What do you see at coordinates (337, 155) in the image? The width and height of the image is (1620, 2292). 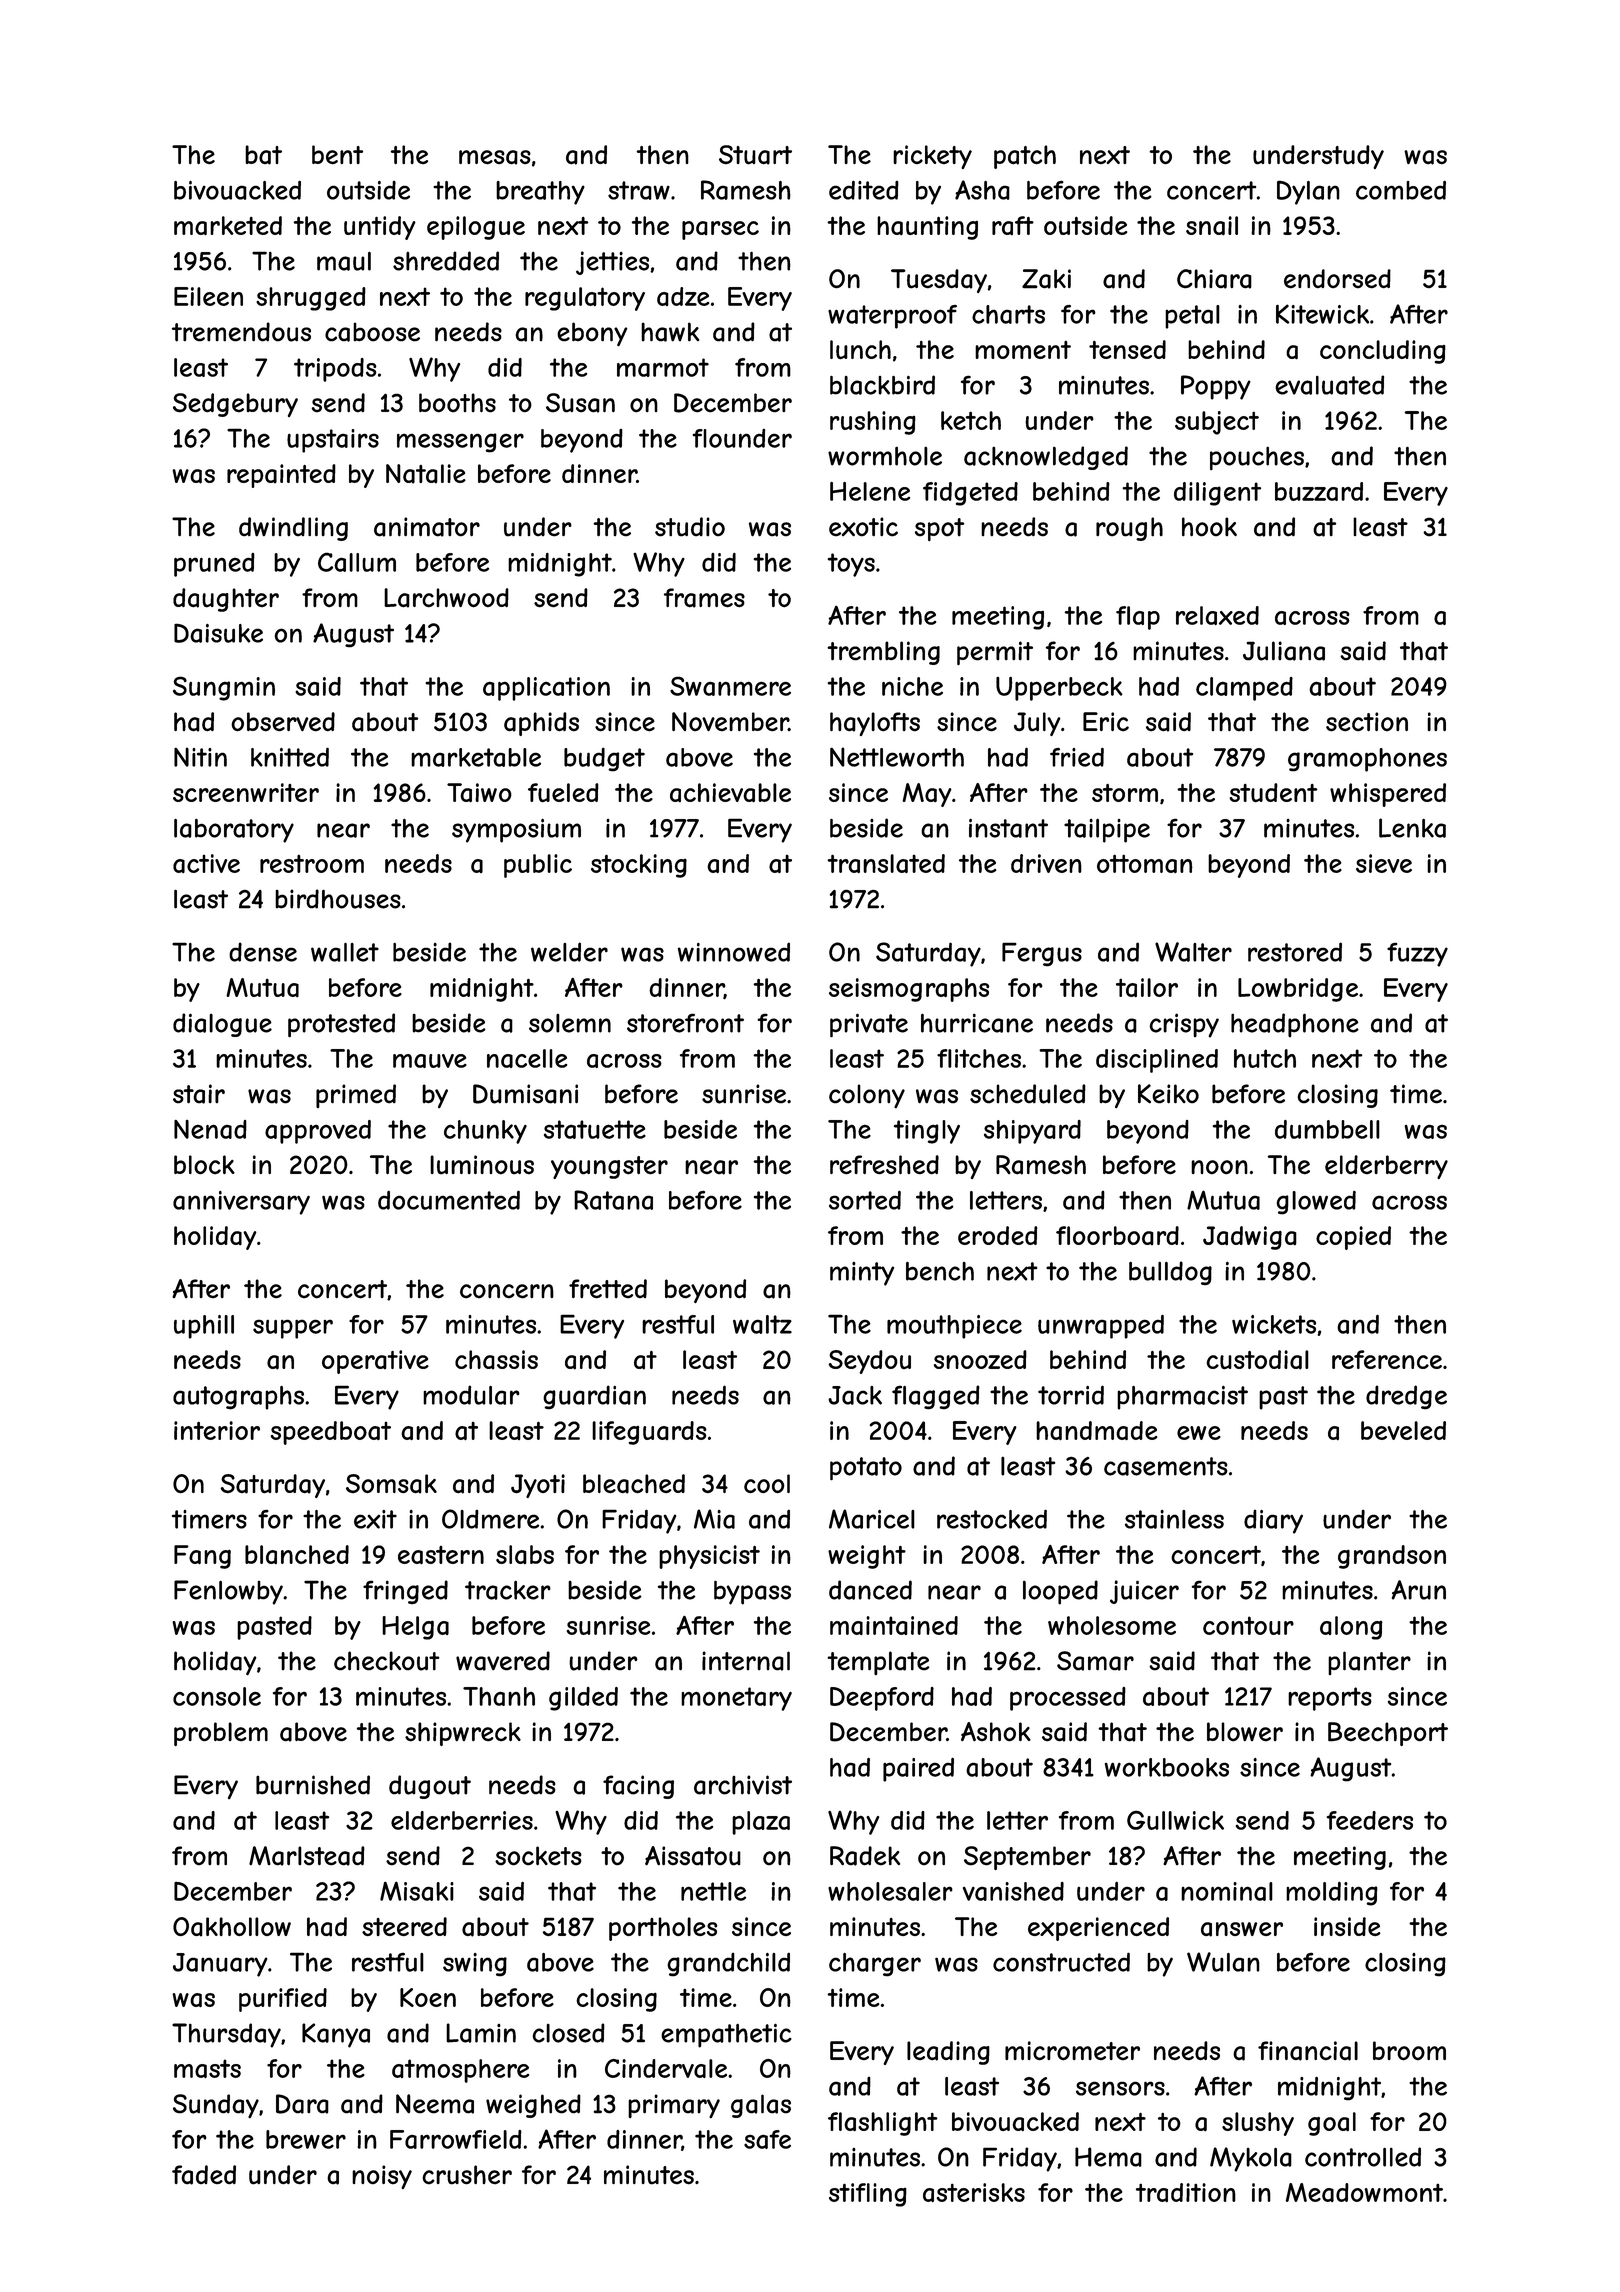 I see `bent` at bounding box center [337, 155].
